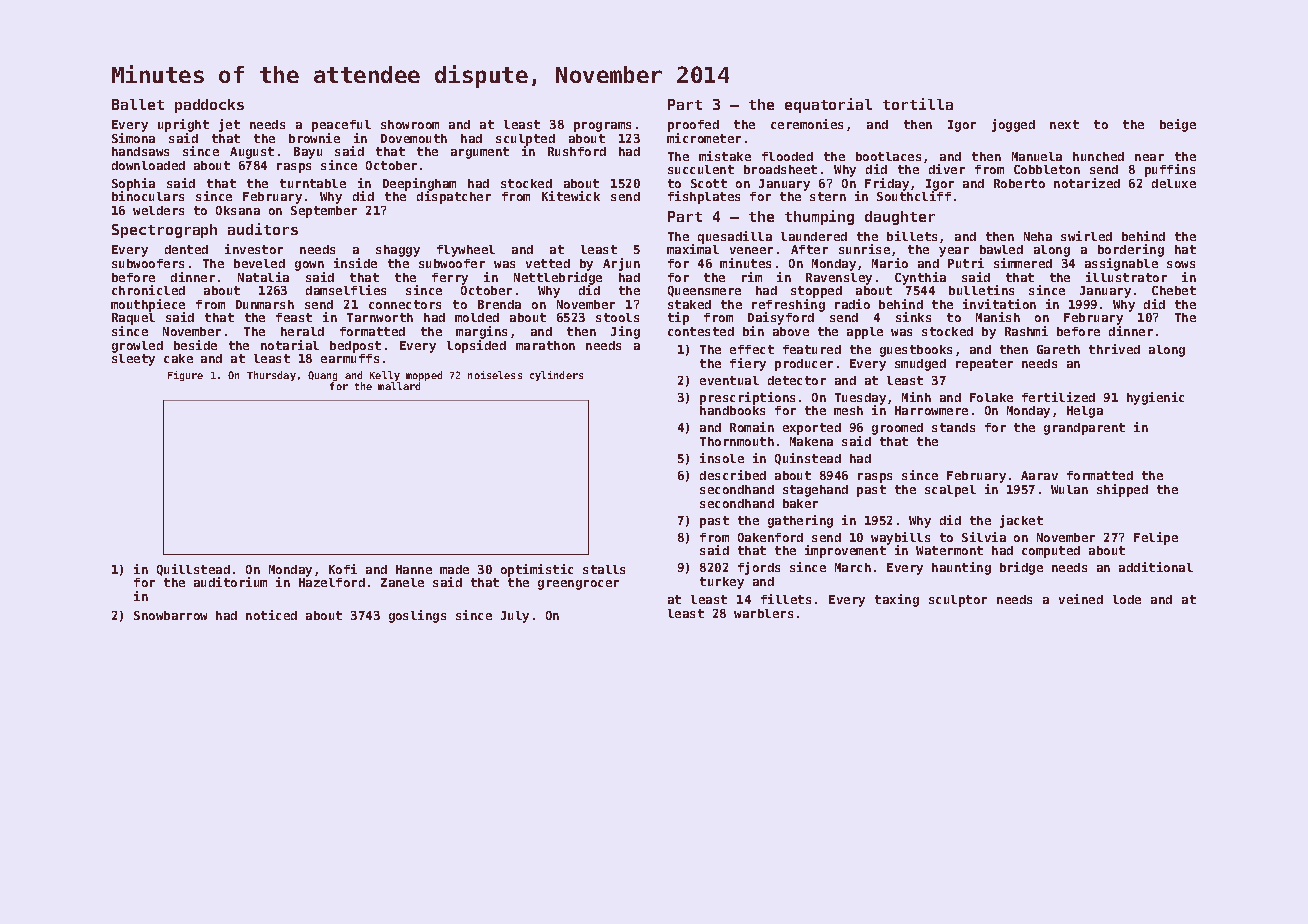 This page has height=924, width=1308. Describe the element at coordinates (800, 521) in the page. I see `gathering` at that location.
